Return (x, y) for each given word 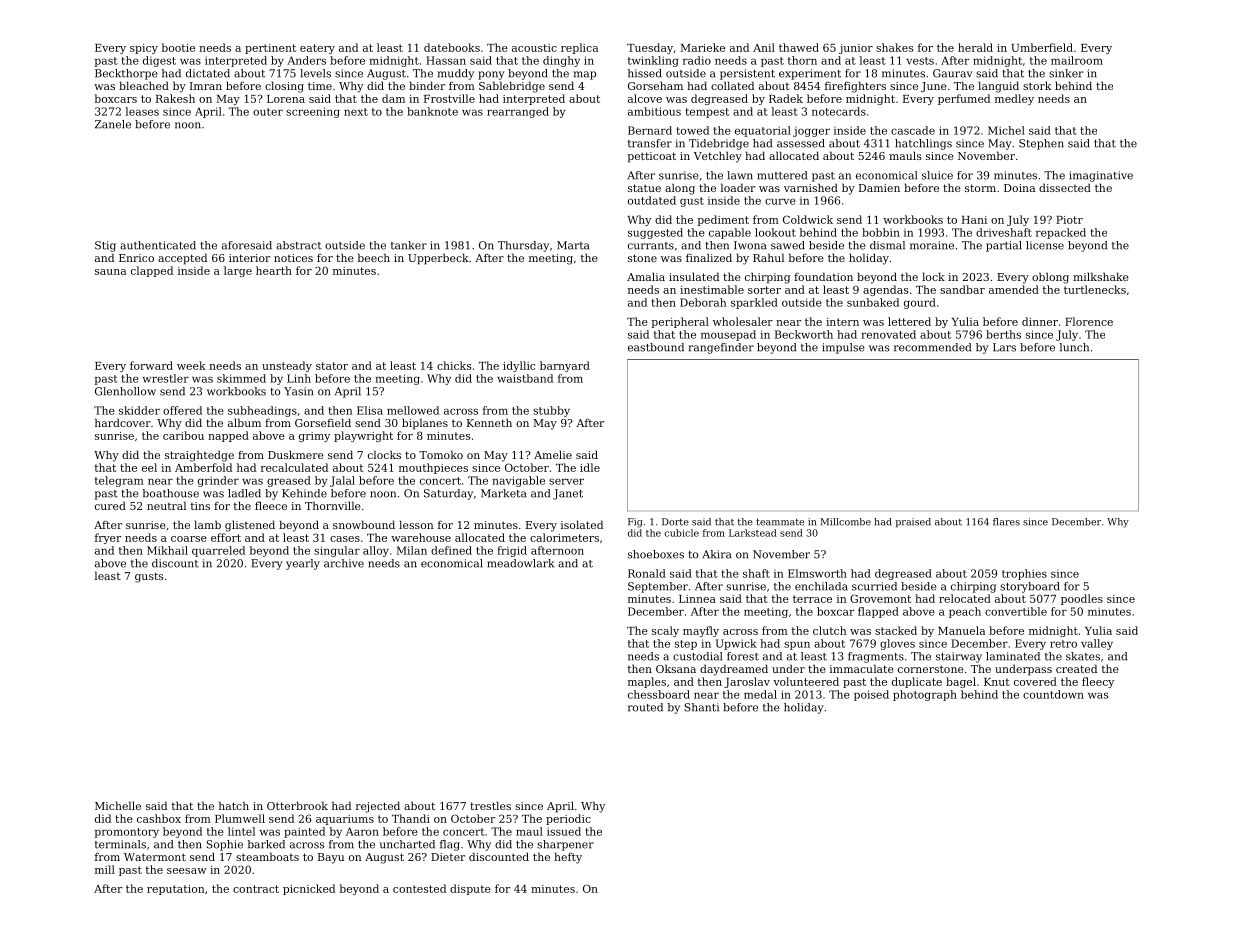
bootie (178, 47)
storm (980, 188)
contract (256, 889)
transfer (650, 143)
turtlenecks (1095, 289)
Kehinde (304, 493)
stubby (551, 411)
